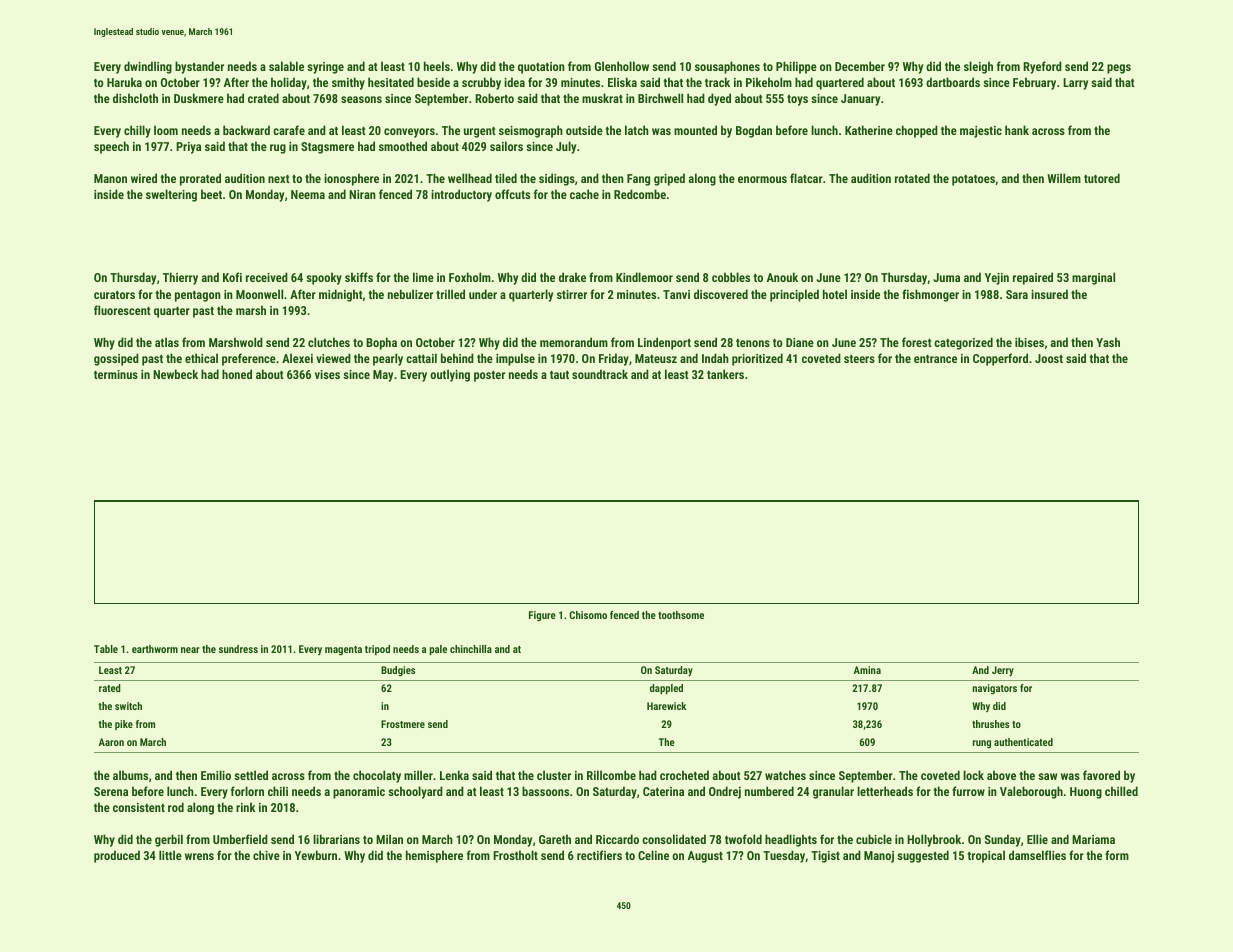 The height and width of the page is (952, 1233). Describe the element at coordinates (116, 374) in the page. I see `terminus` at that location.
